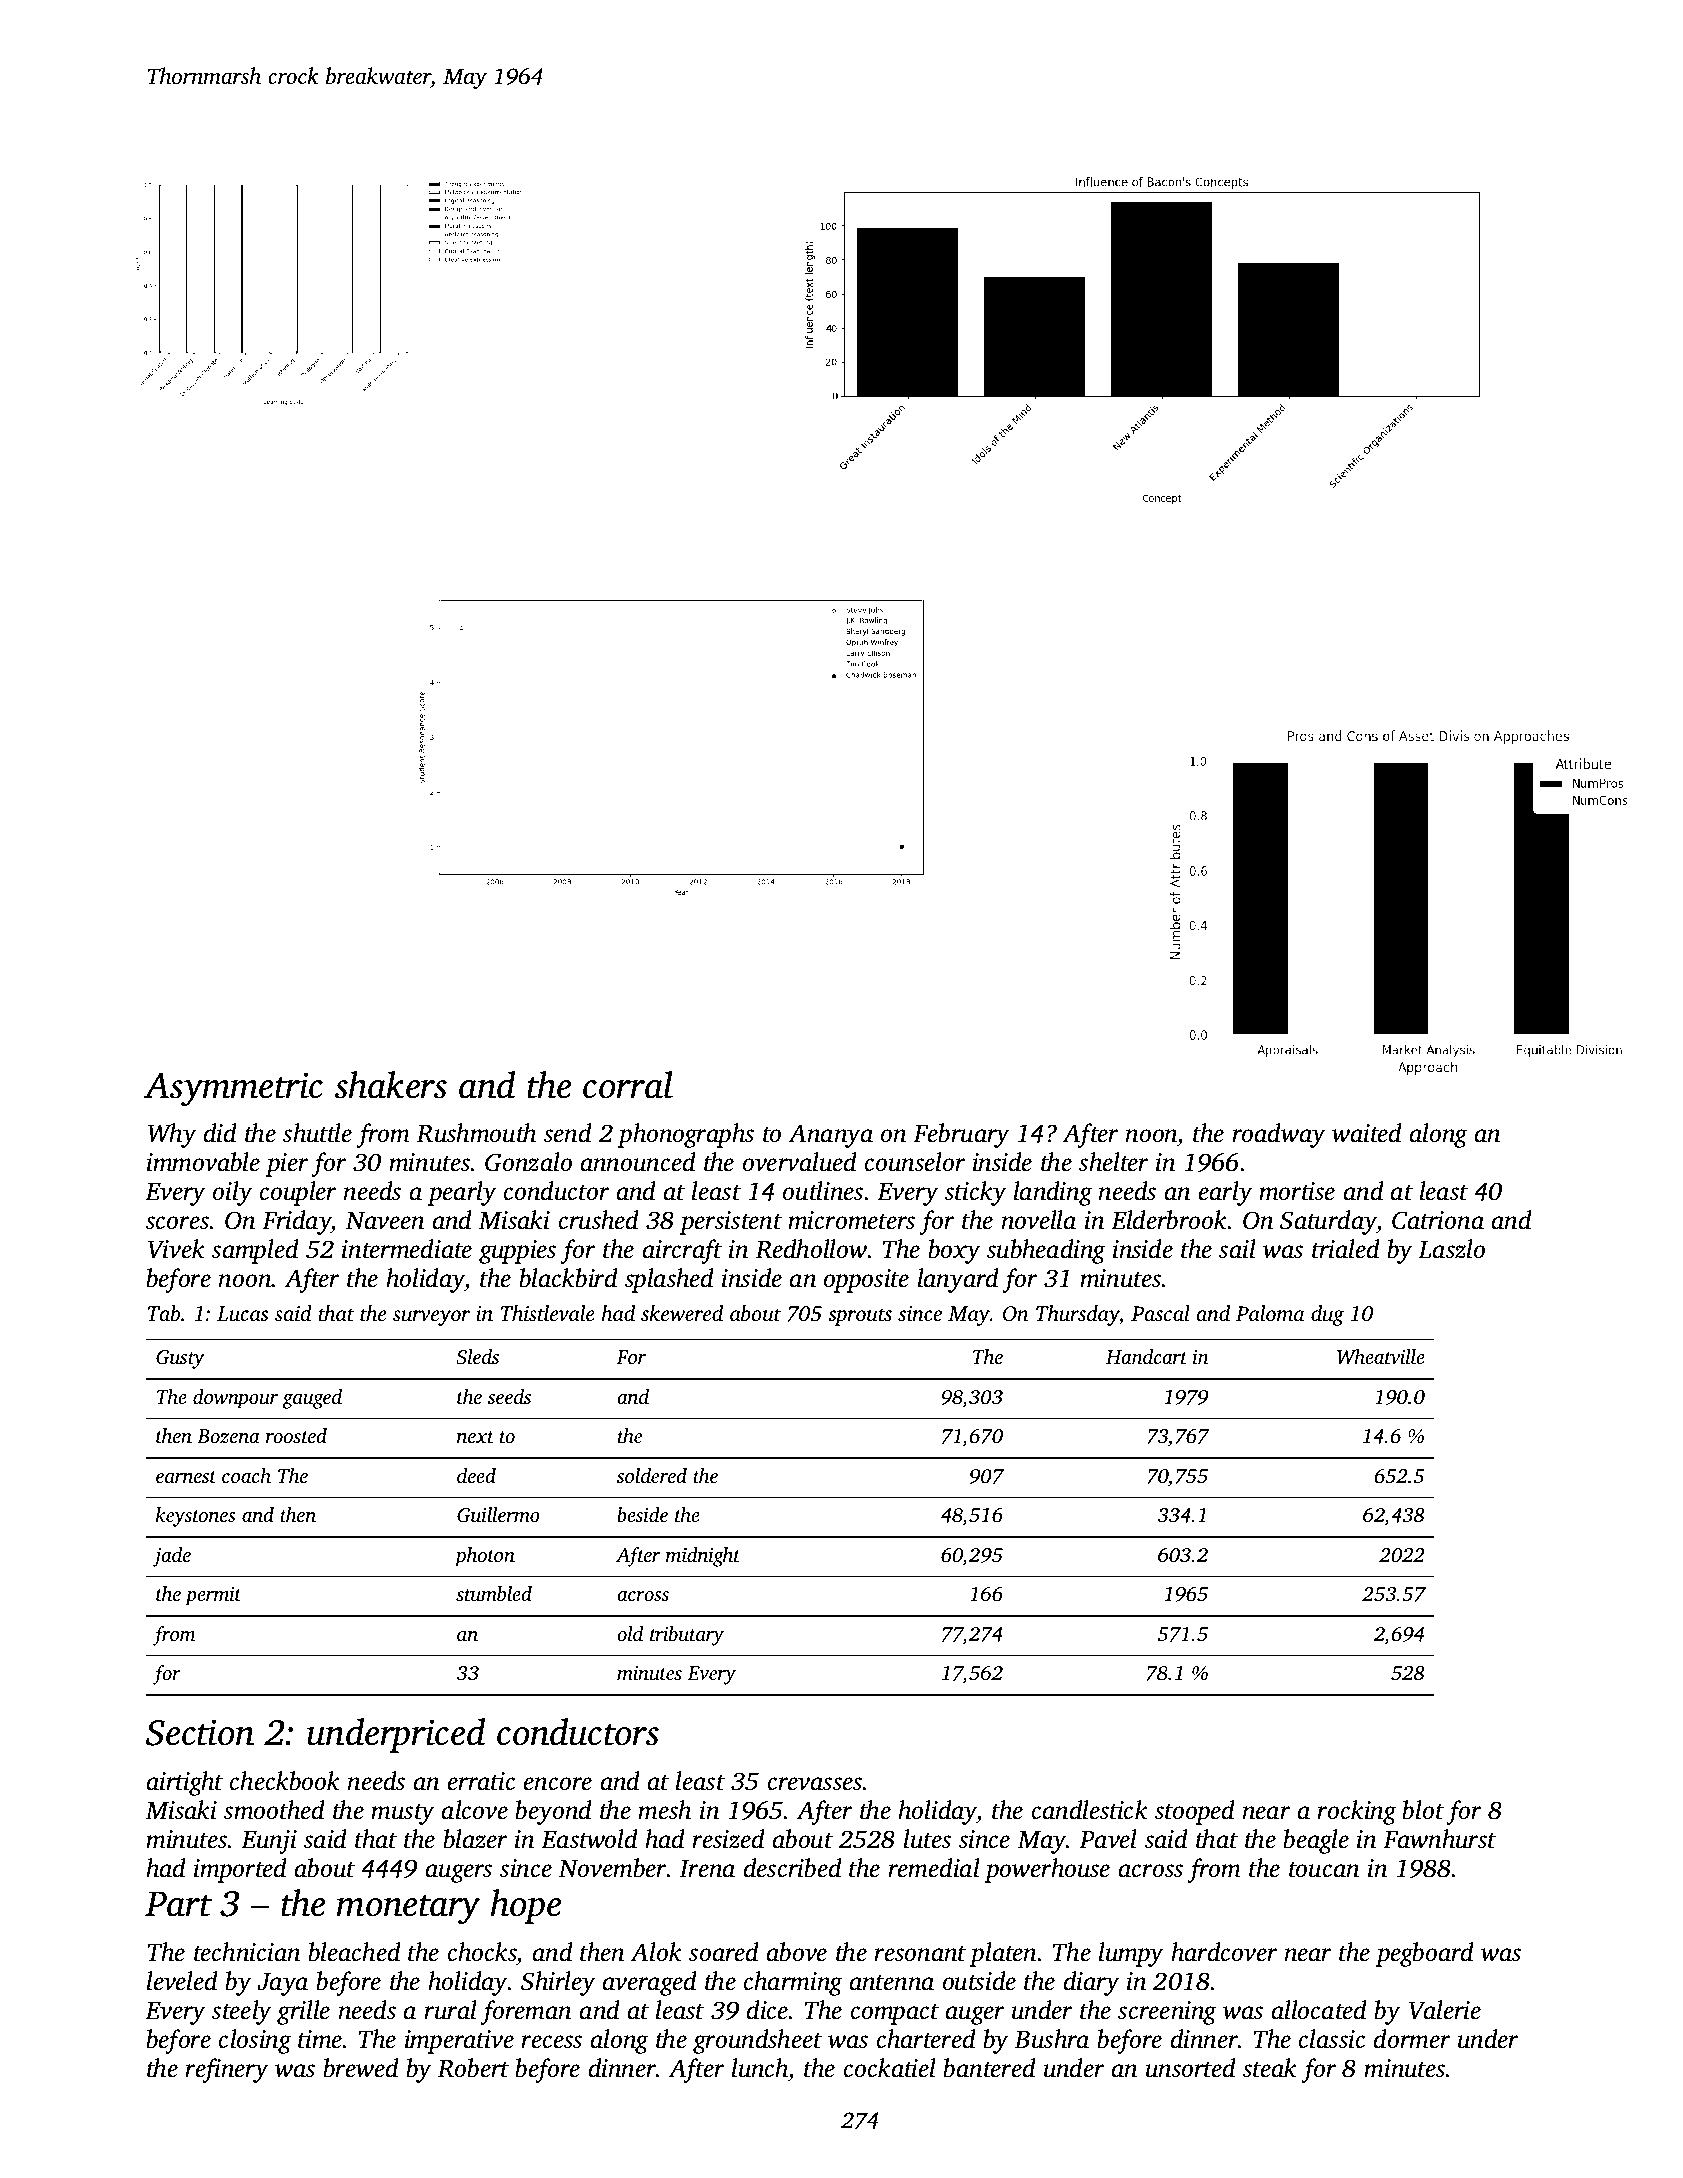  I want to click on roadway, so click(1278, 1135).
